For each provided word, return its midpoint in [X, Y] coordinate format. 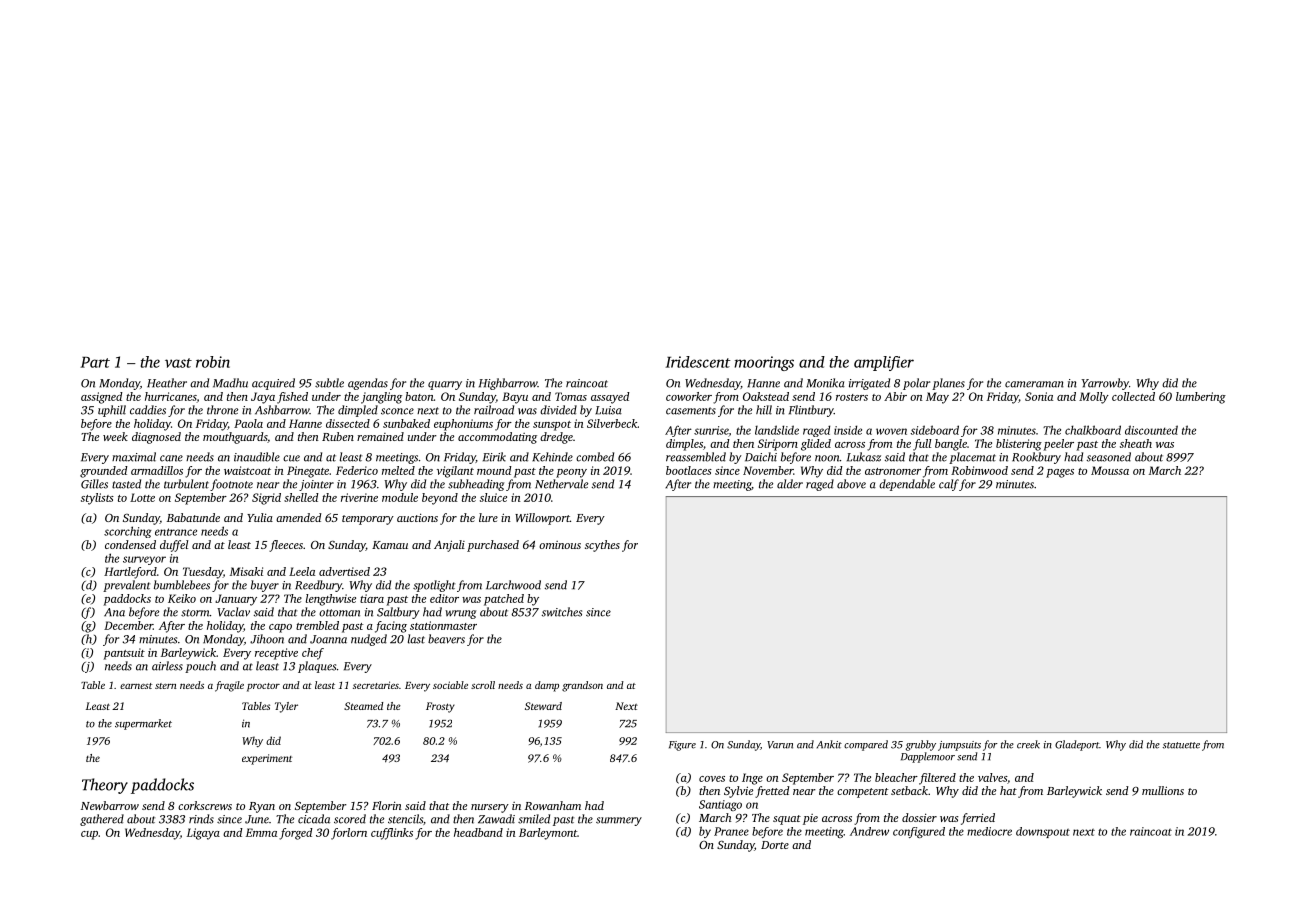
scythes [602, 546]
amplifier [884, 363]
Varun [780, 745]
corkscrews [205, 805]
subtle [329, 383]
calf [949, 485]
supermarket [143, 724]
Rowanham [553, 805]
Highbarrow [508, 384]
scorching [128, 532]
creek [1028, 744]
